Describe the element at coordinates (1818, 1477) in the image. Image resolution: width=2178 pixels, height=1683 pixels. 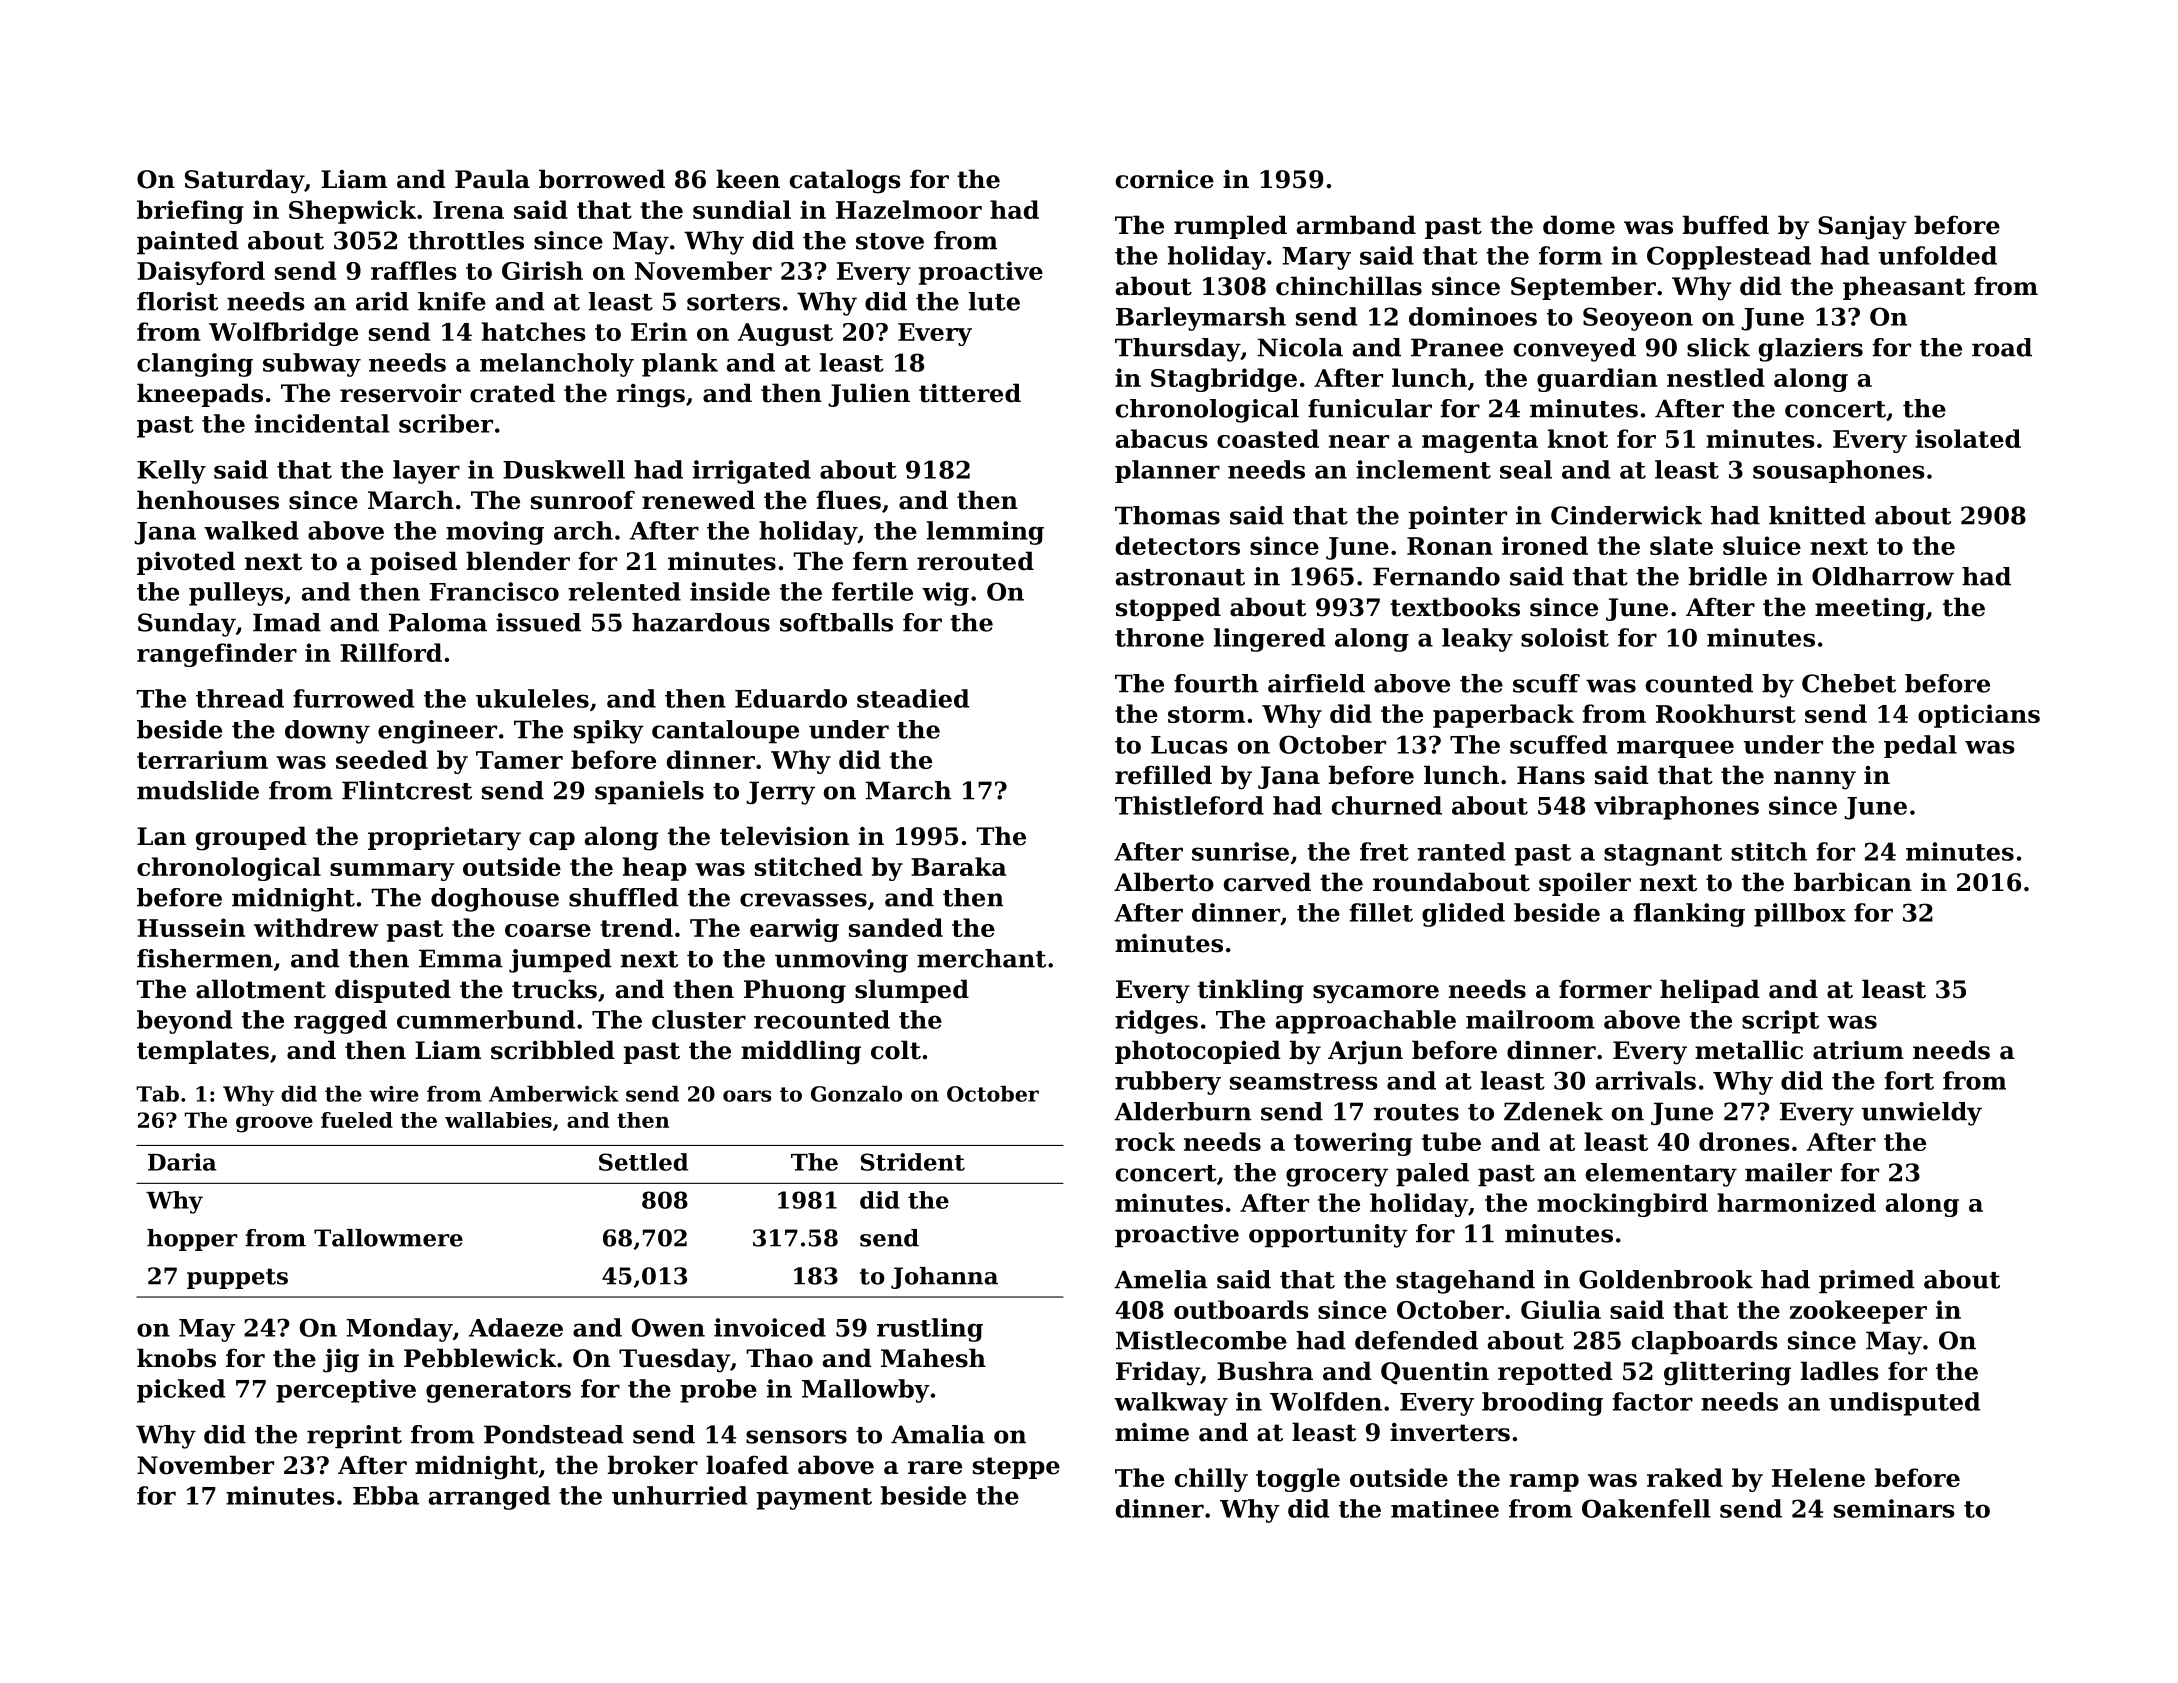
I see `Helene` at that location.
